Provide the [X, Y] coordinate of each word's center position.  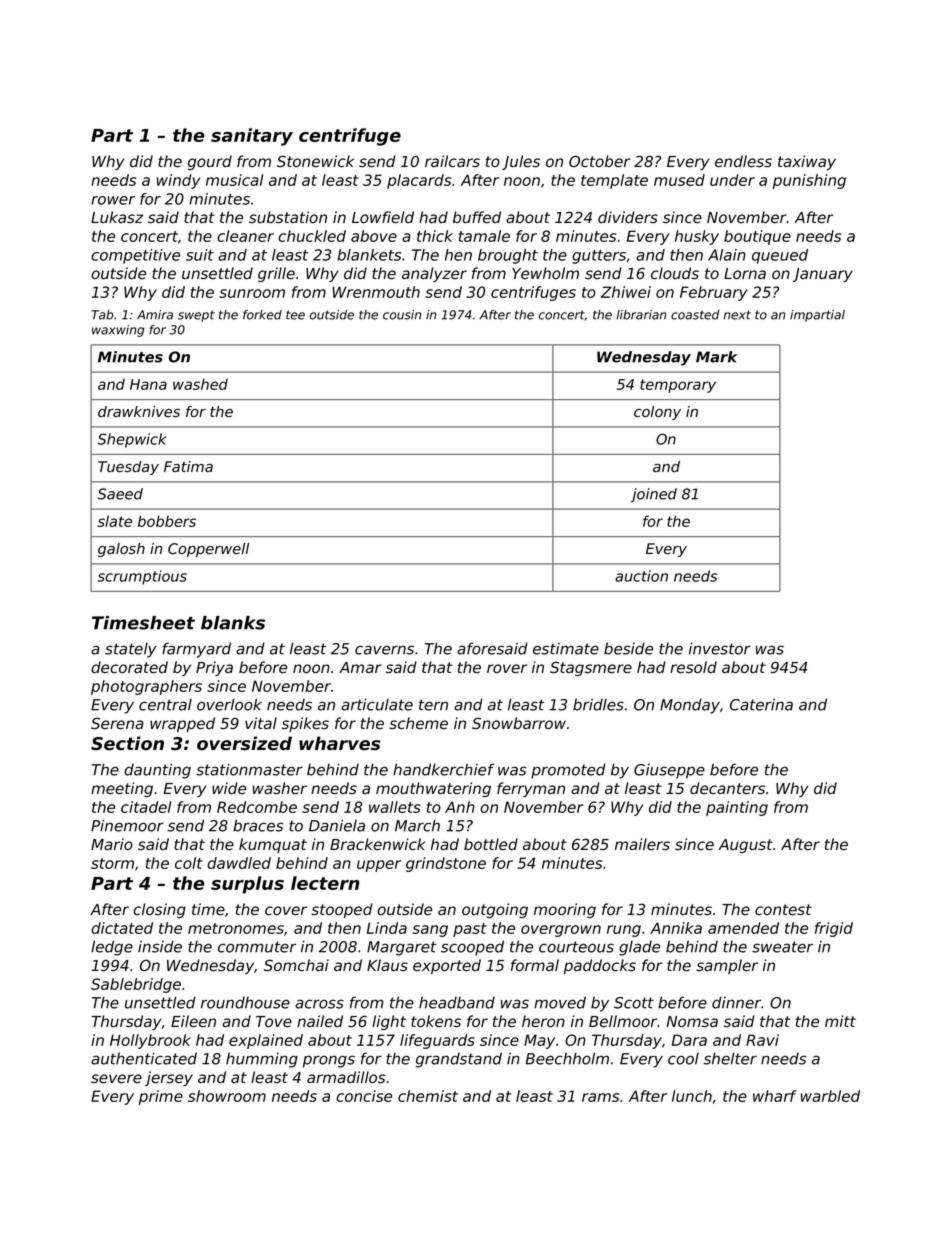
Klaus [387, 965]
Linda [387, 928]
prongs [329, 1061]
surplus [247, 885]
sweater [782, 947]
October [599, 161]
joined [654, 495]
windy [179, 181]
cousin [402, 315]
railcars [452, 161]
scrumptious [142, 577]
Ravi [762, 1040]
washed [200, 384]
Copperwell [208, 550]
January [823, 275]
